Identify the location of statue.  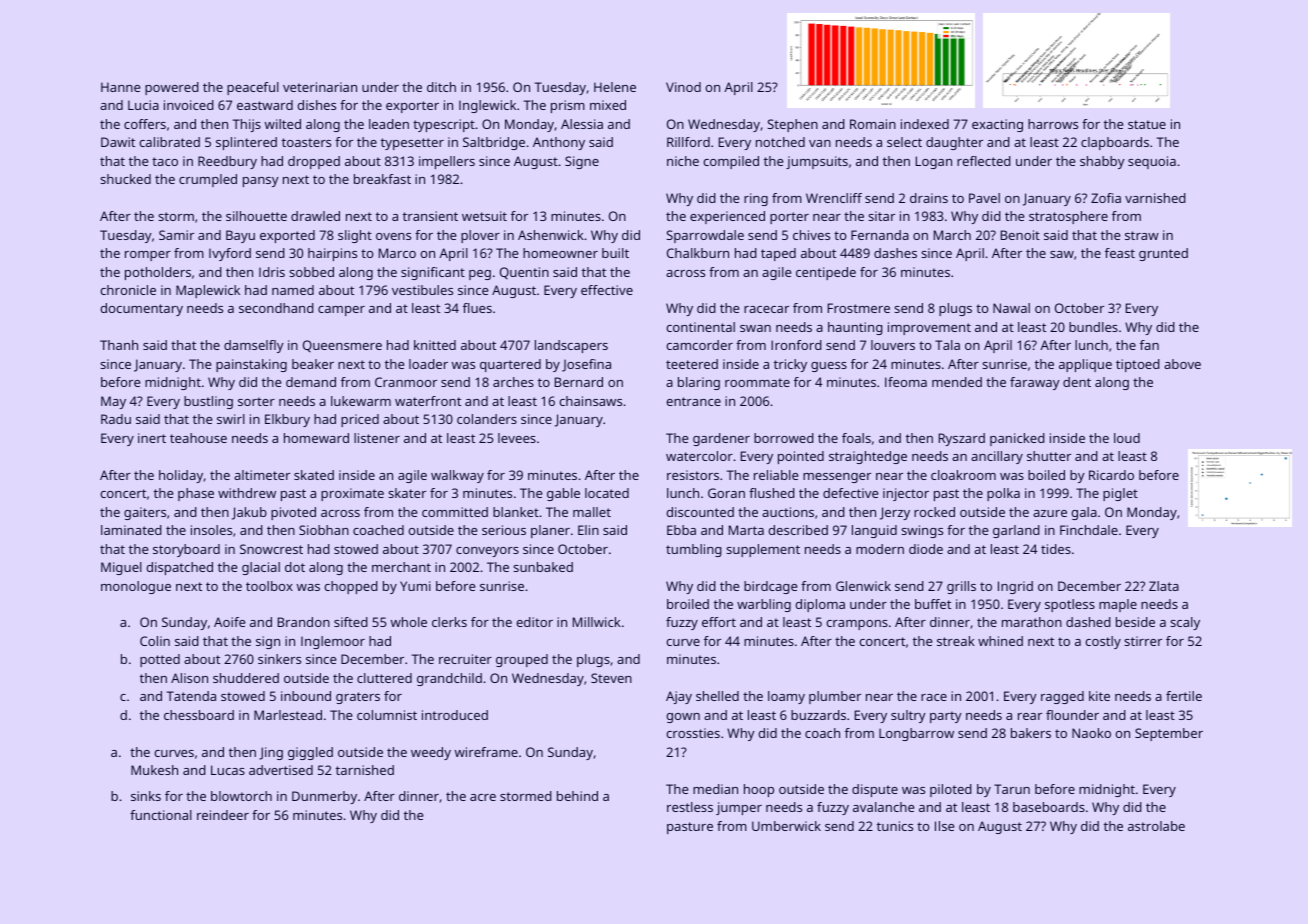
(1147, 124).
